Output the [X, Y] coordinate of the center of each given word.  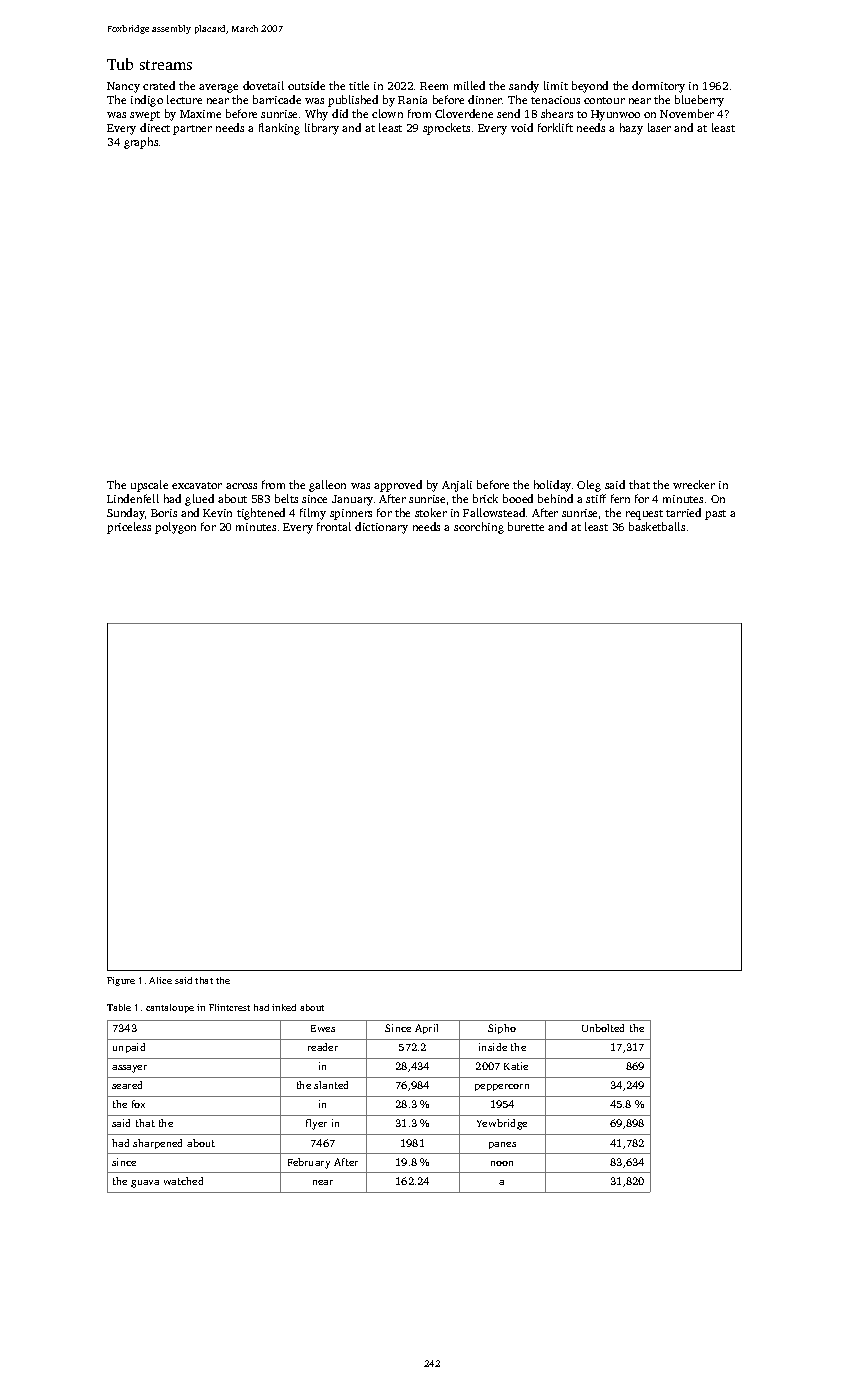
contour [604, 100]
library [322, 129]
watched [183, 1181]
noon [502, 1163]
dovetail [263, 85]
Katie [516, 1066]
